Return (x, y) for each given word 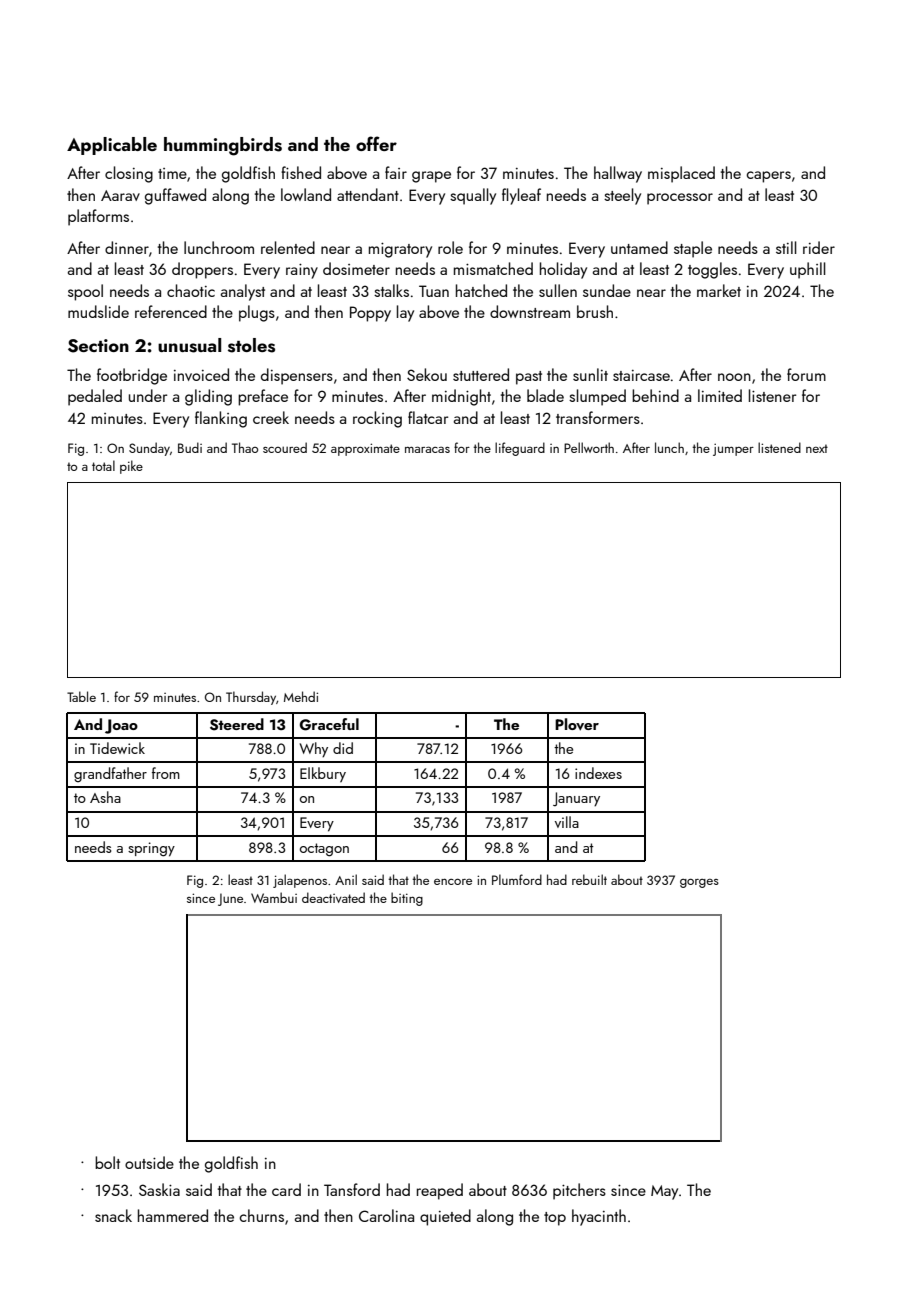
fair (396, 172)
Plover (577, 724)
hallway (618, 174)
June (230, 899)
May (664, 1192)
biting (407, 899)
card (286, 1189)
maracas (427, 449)
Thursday (251, 698)
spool (85, 292)
